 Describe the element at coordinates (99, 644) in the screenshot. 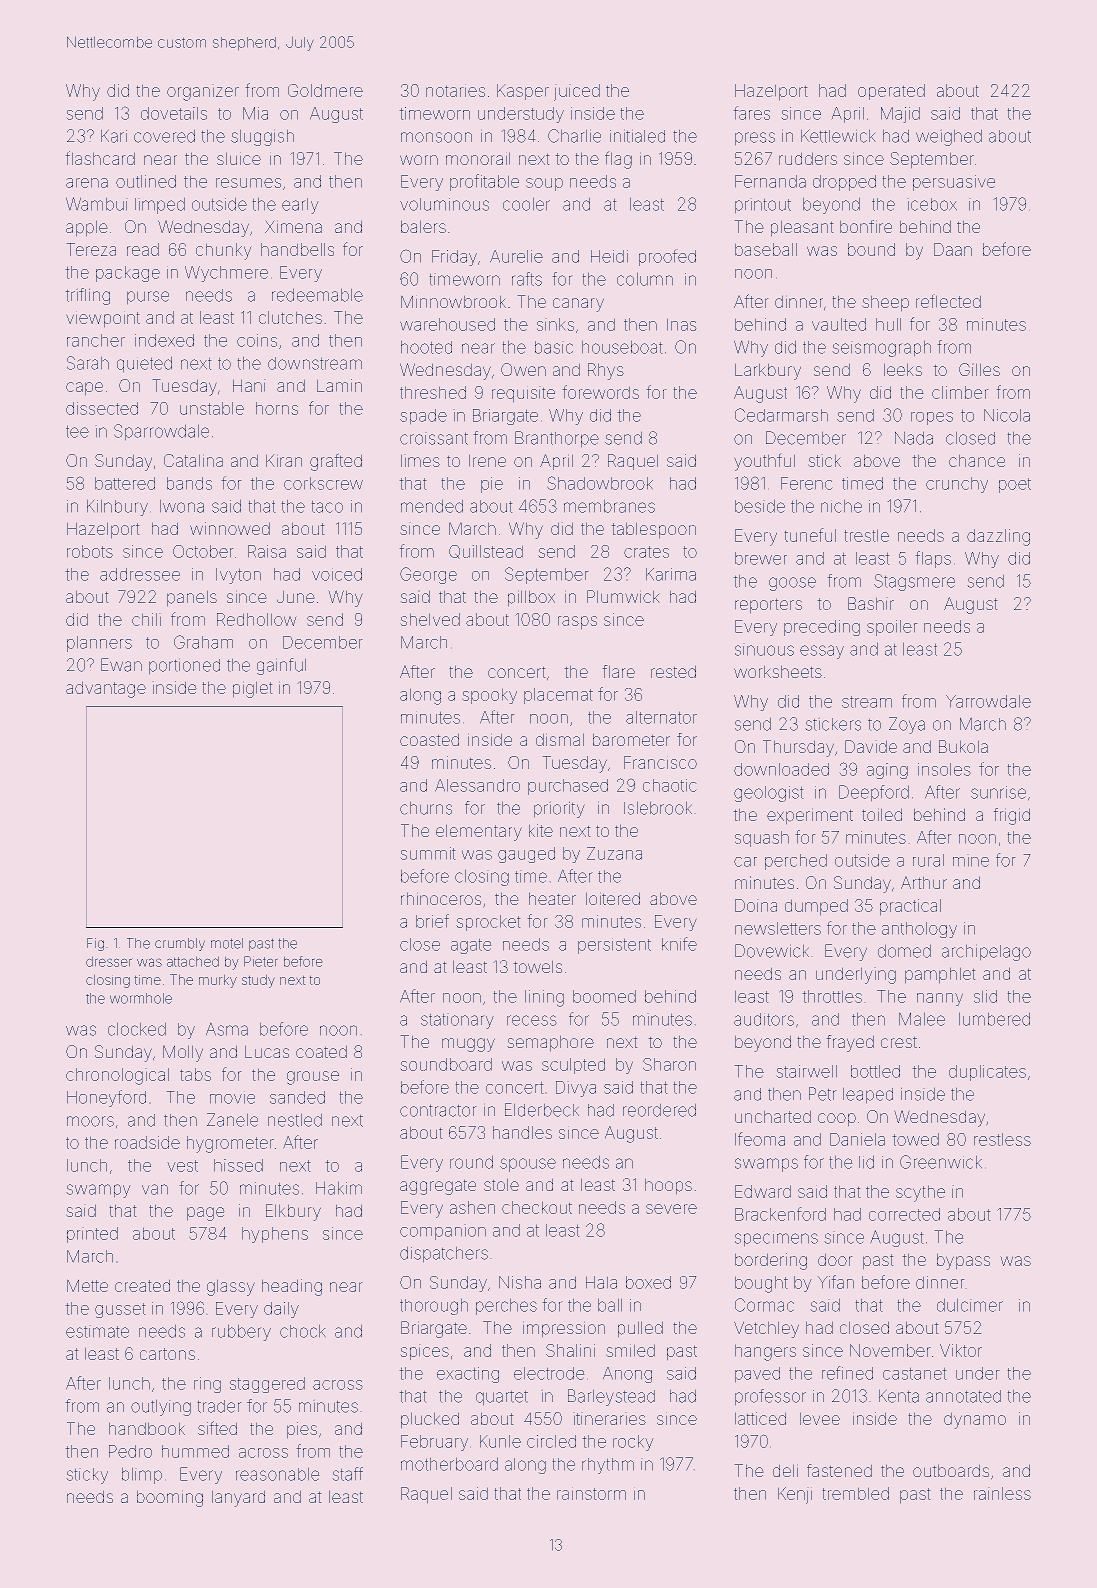

I see `planners` at that location.
